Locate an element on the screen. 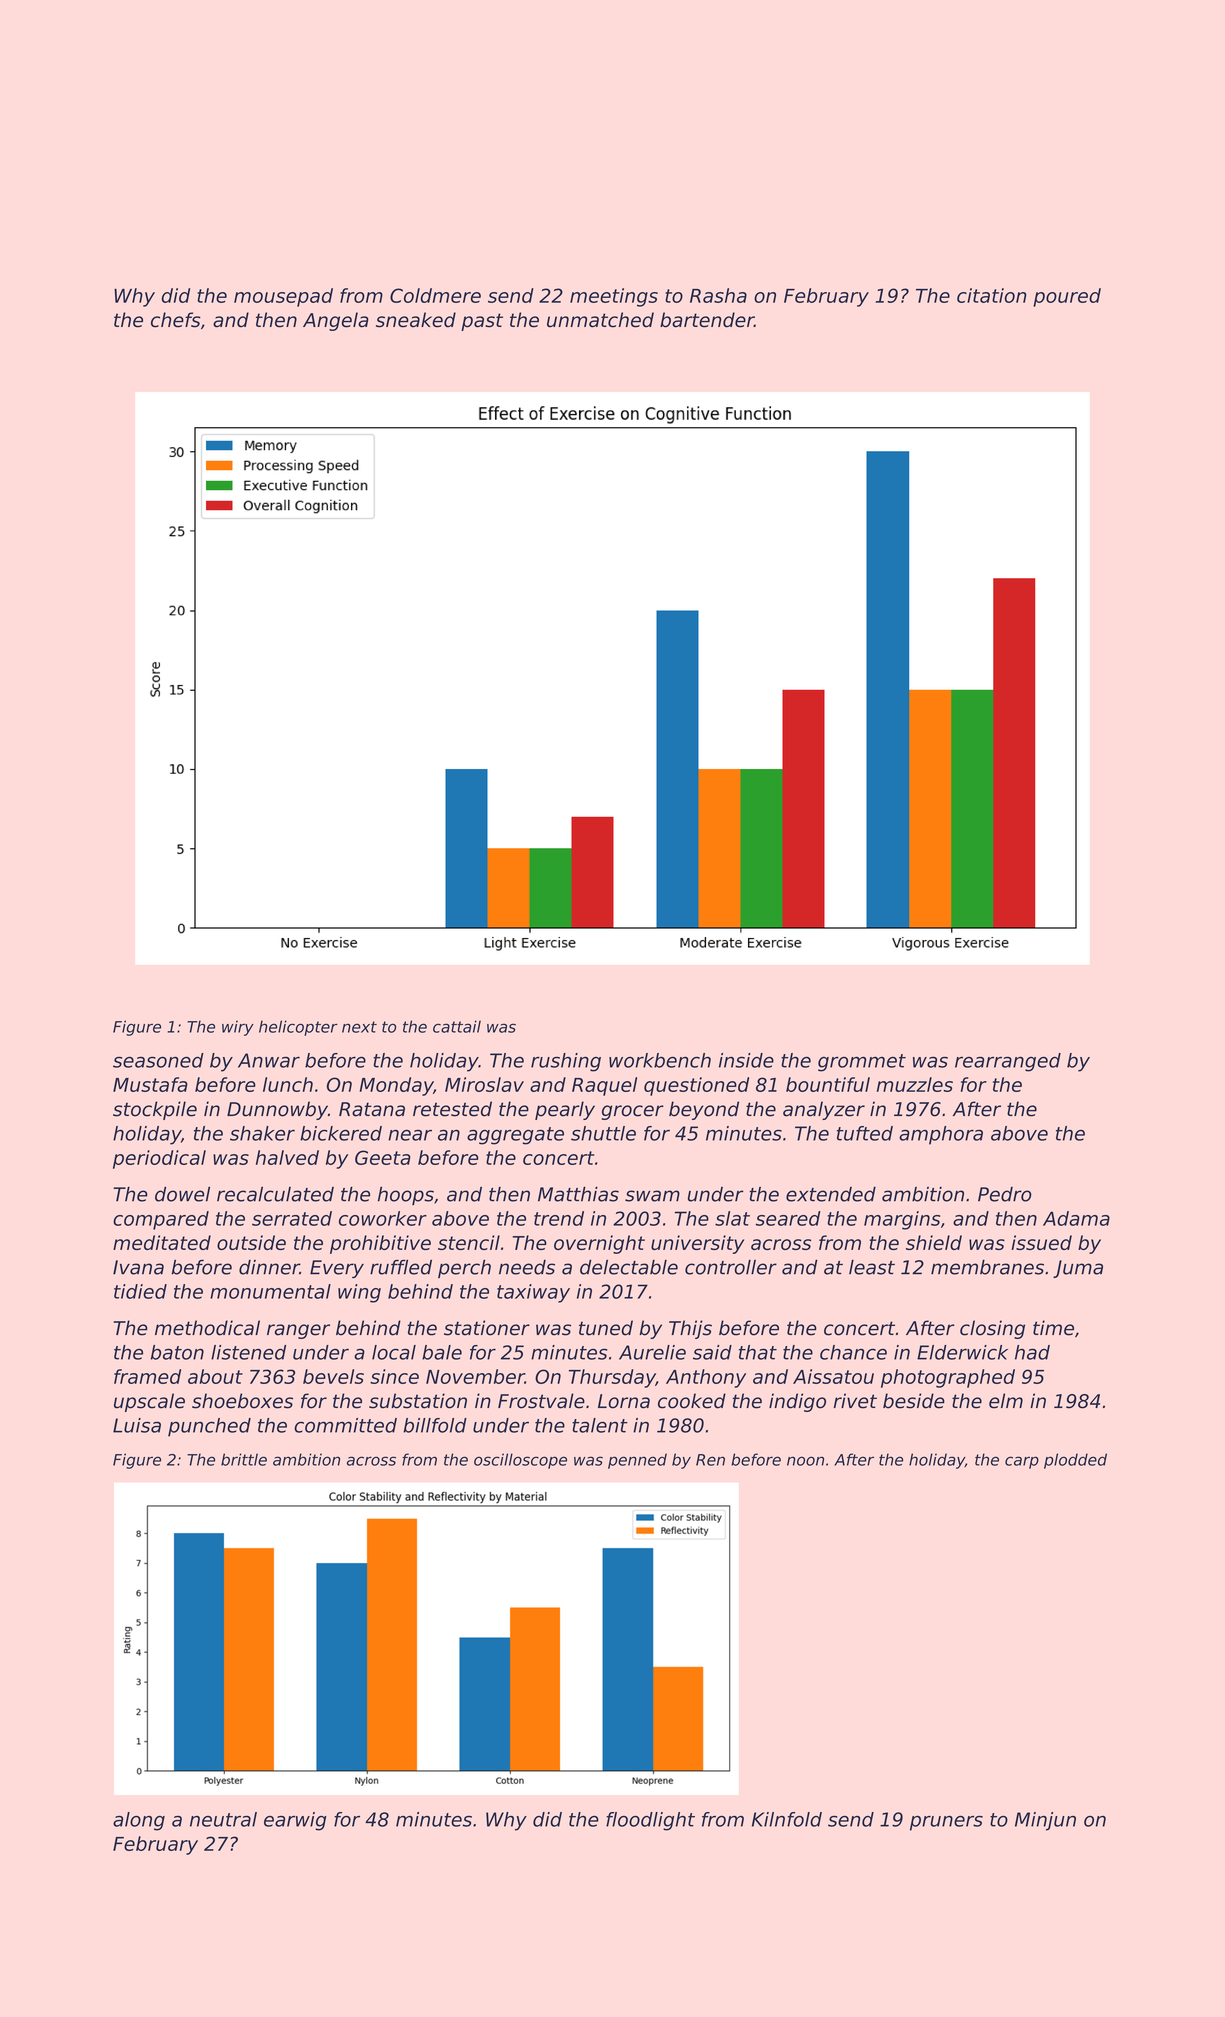 Image resolution: width=1225 pixels, height=2017 pixels. stencil is located at coordinates (469, 1242).
